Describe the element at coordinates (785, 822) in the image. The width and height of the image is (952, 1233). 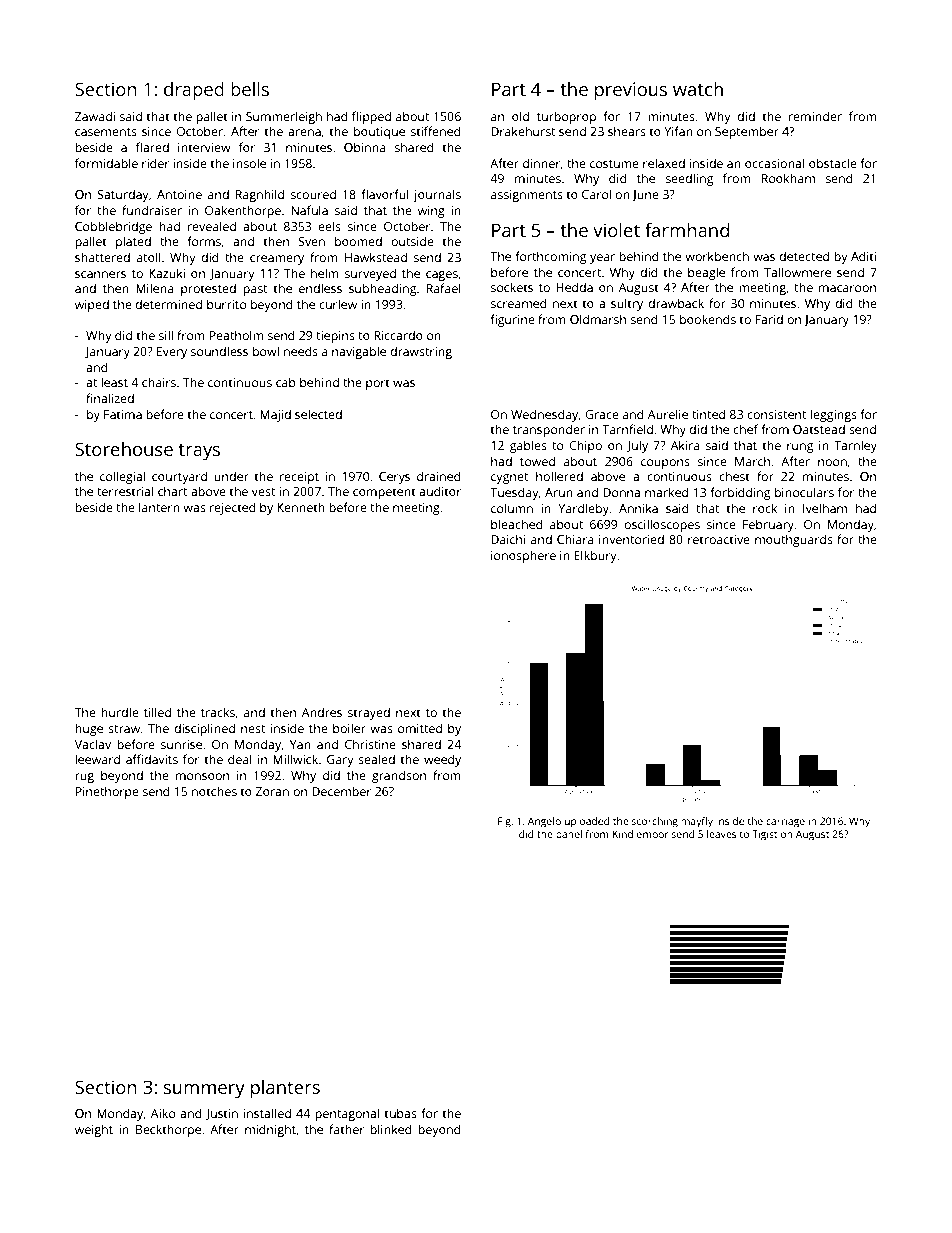
I see `carriage` at that location.
